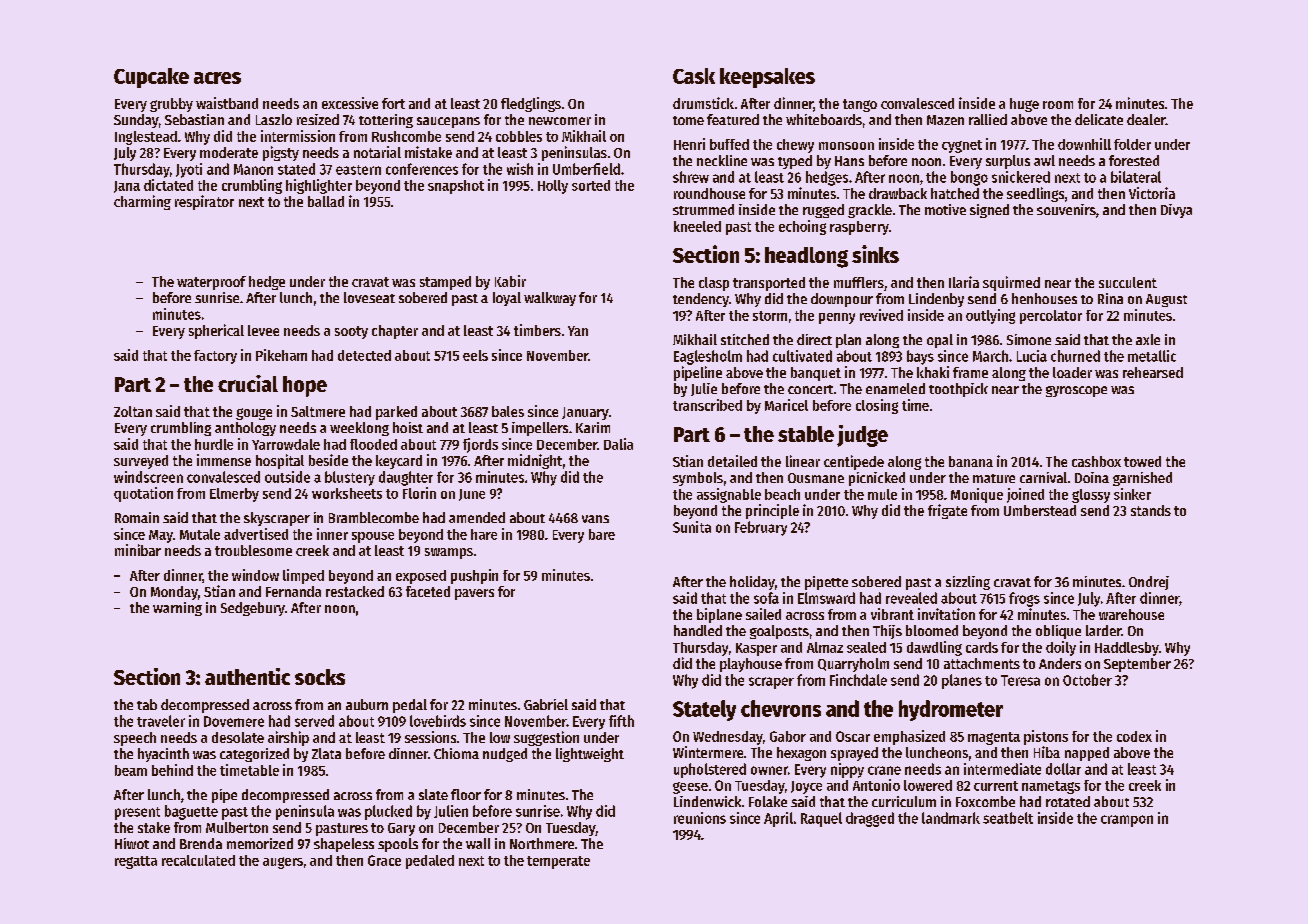 This document has height=924, width=1308. What do you see at coordinates (1024, 105) in the document?
I see `huge` at bounding box center [1024, 105].
